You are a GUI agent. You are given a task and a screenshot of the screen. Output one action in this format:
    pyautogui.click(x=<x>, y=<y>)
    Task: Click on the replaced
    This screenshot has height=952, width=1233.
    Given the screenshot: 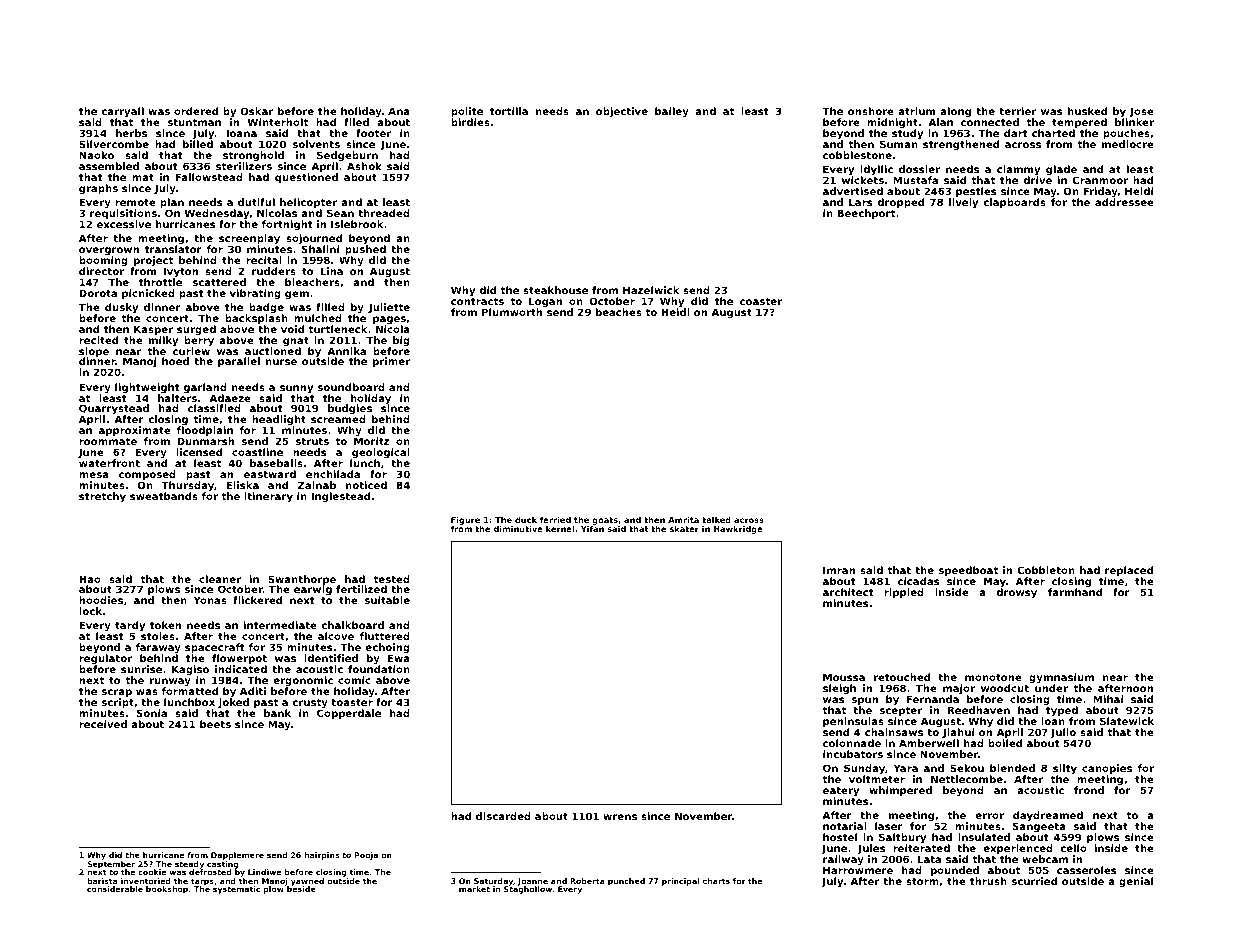 What is the action you would take?
    pyautogui.click(x=1129, y=571)
